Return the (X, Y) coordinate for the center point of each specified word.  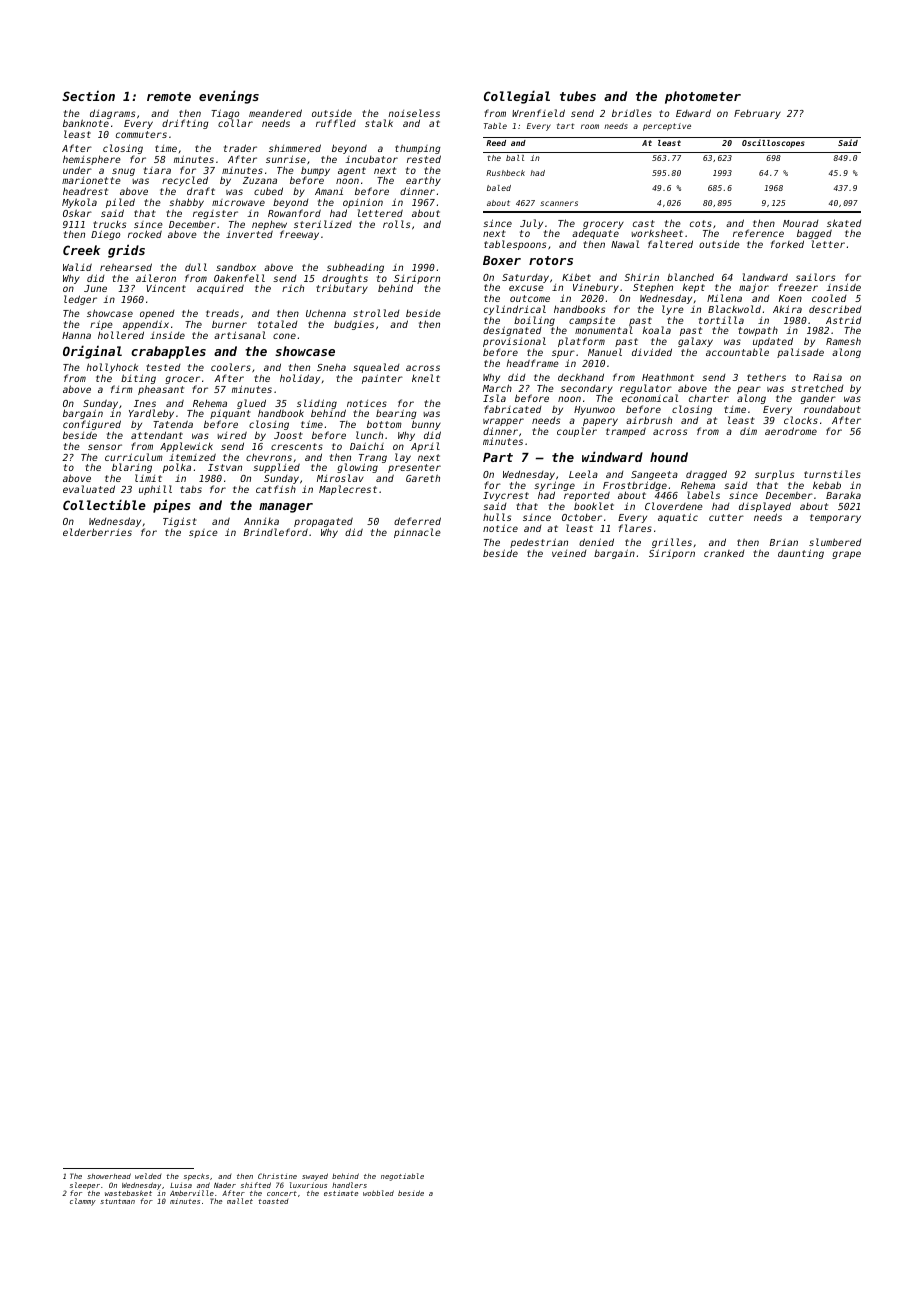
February (757, 114)
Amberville (192, 1193)
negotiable (402, 1177)
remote (169, 96)
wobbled (378, 1193)
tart (566, 126)
